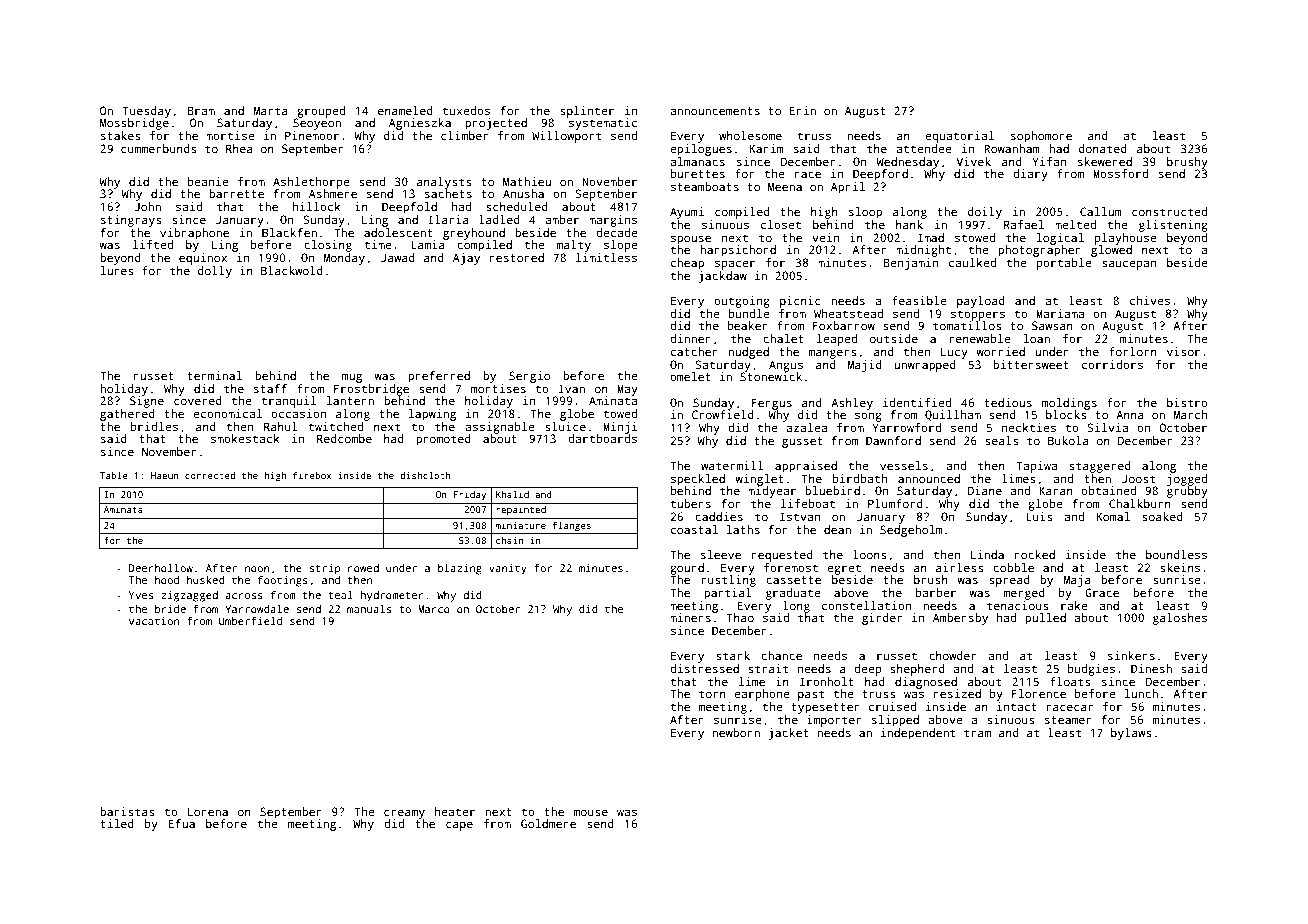 This screenshot has height=924, width=1308. I want to click on Thao, so click(740, 617).
